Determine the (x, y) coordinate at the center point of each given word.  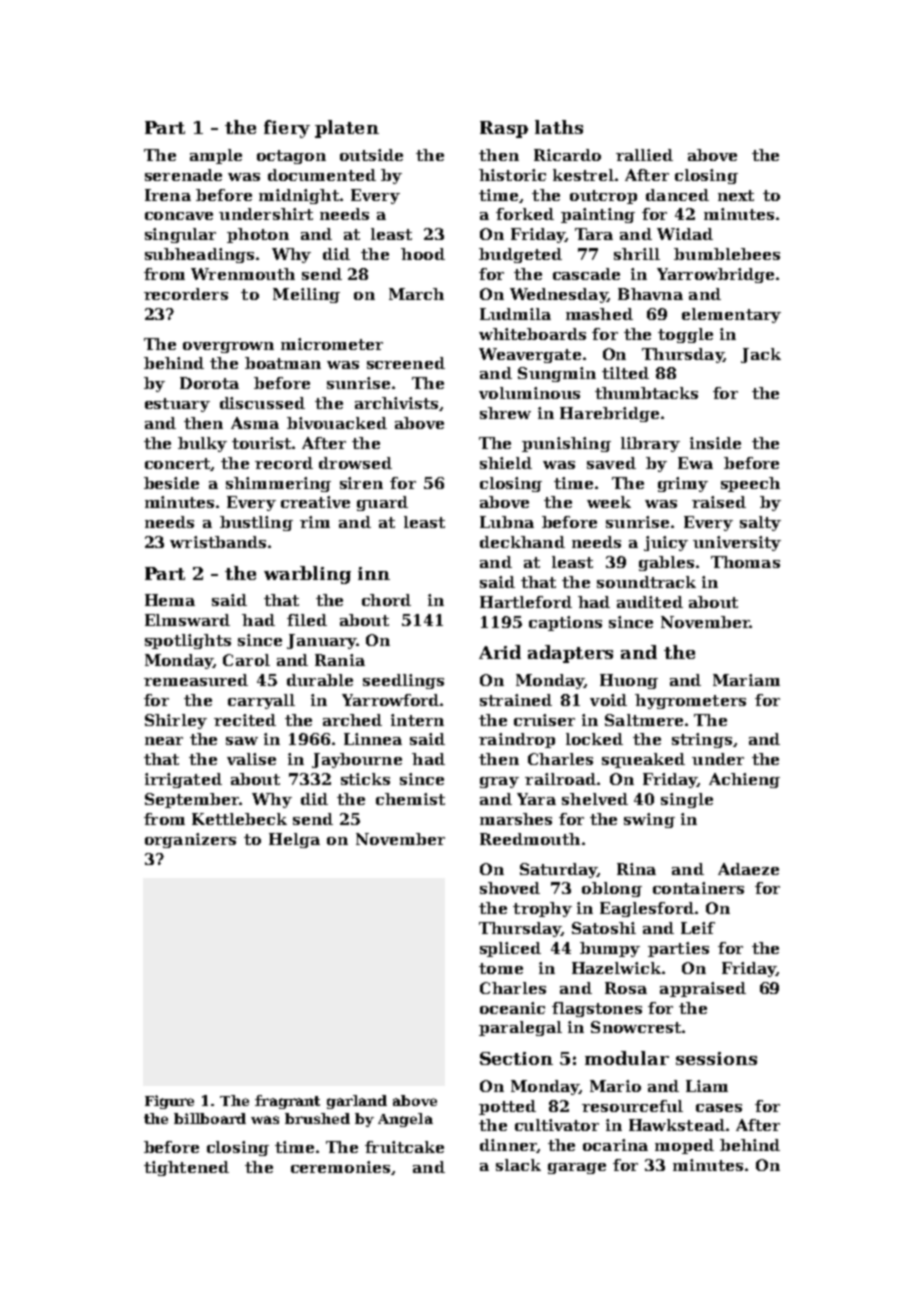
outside (371, 155)
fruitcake (404, 1147)
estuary (177, 405)
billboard (210, 1118)
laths (559, 127)
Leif (698, 928)
